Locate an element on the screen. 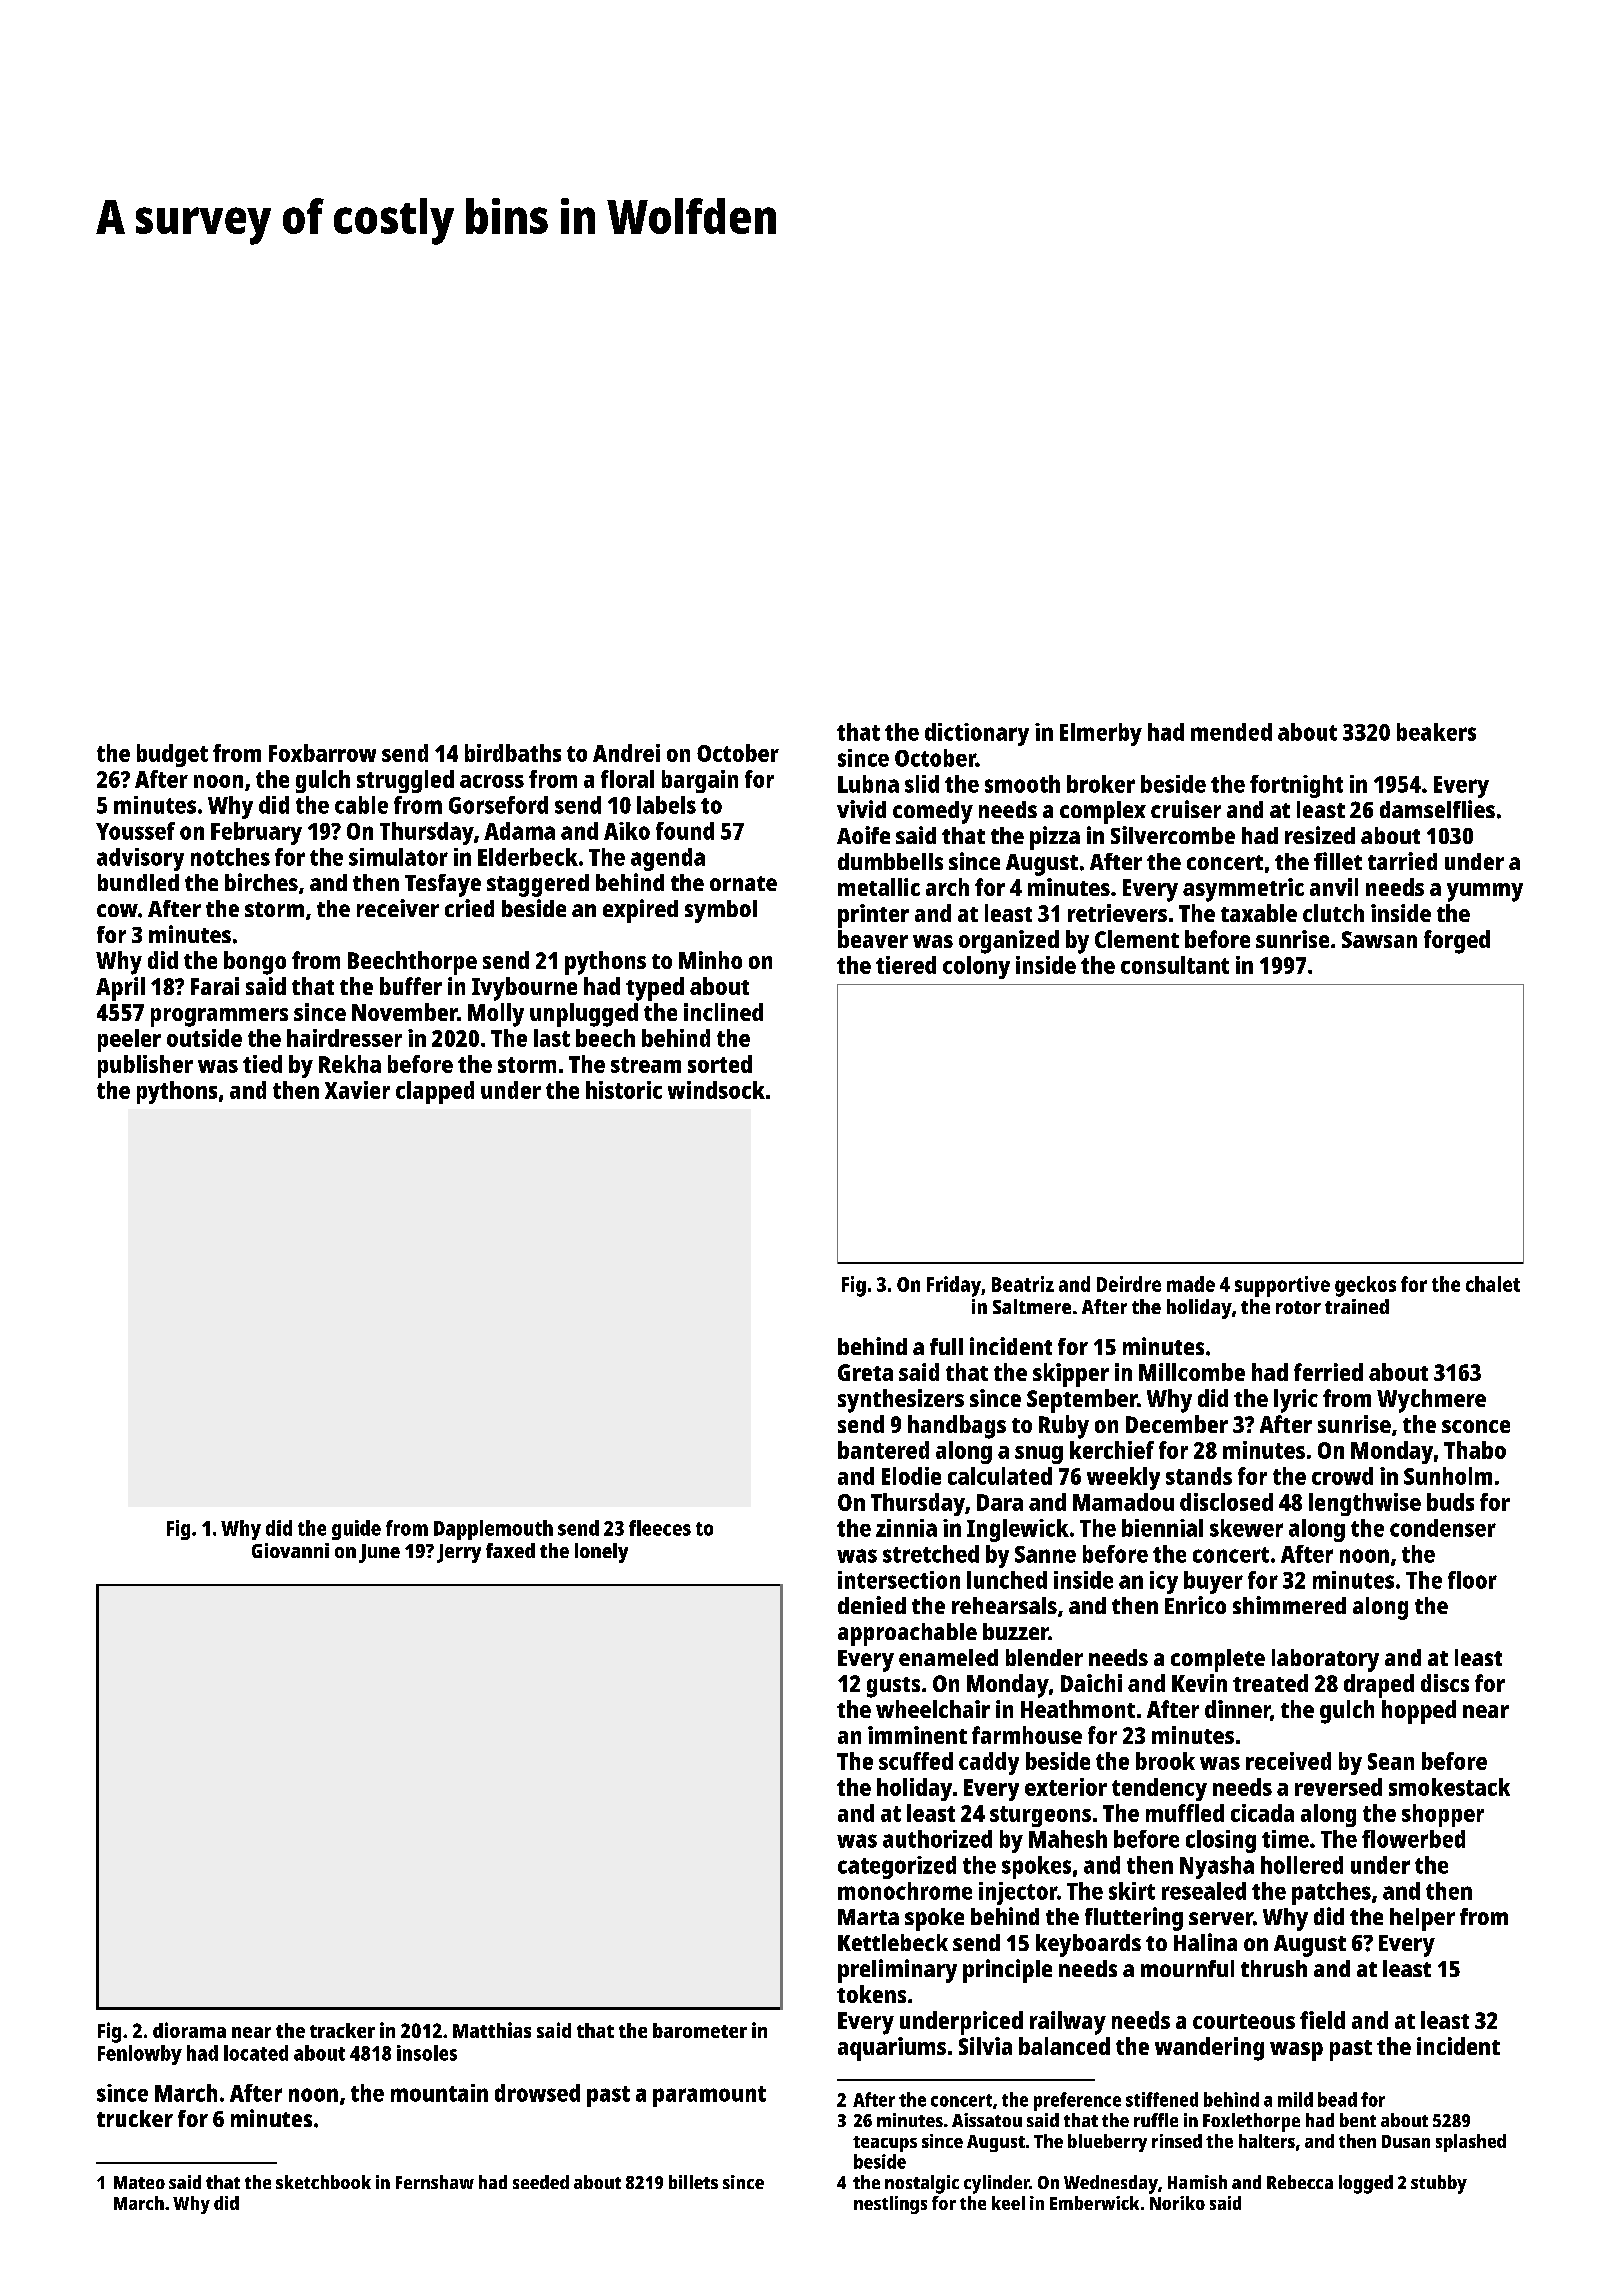 The height and width of the screenshot is (2292, 1620). located is located at coordinates (256, 2053).
